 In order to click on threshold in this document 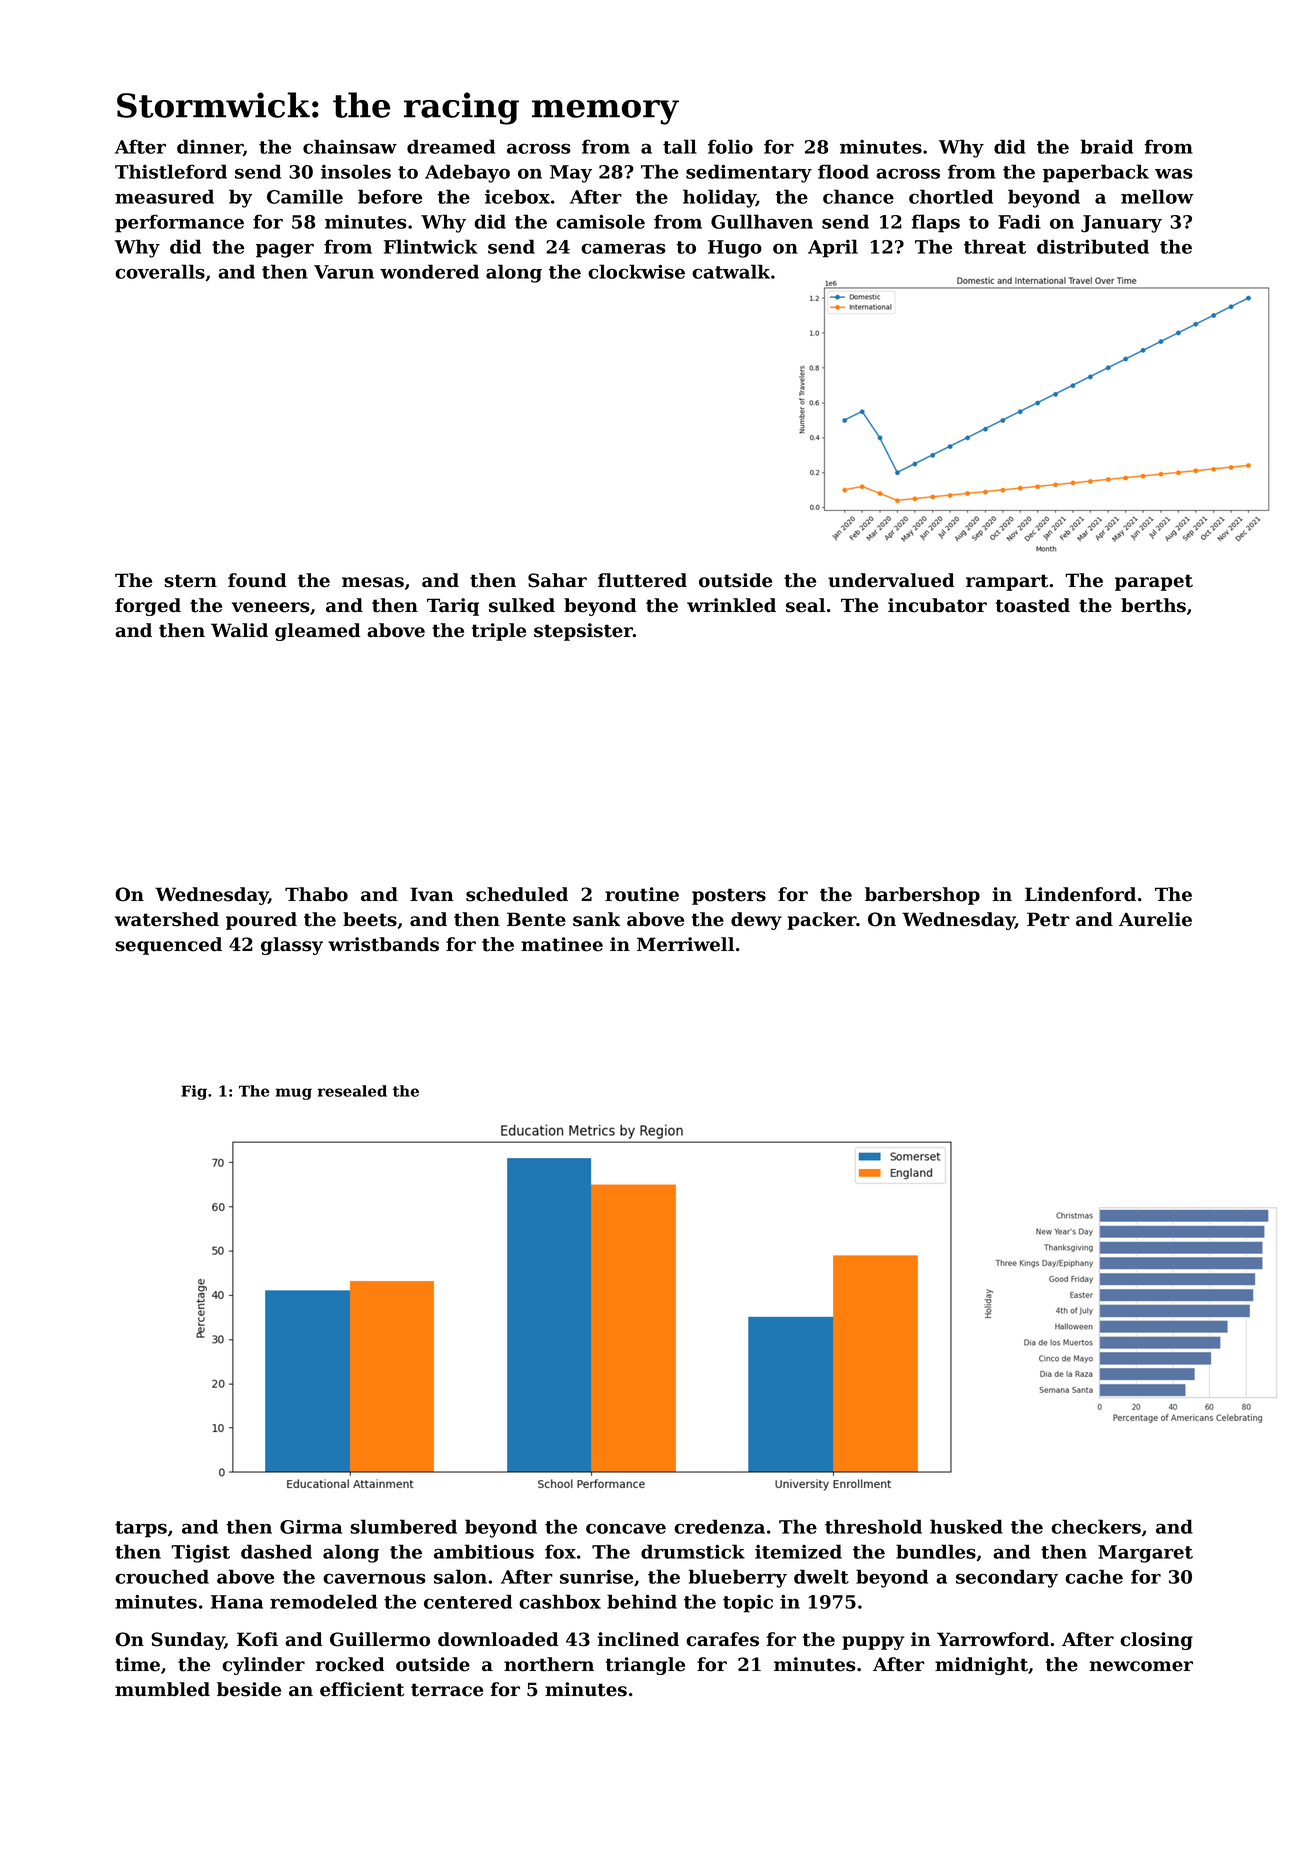, I will do `click(873, 1526)`.
